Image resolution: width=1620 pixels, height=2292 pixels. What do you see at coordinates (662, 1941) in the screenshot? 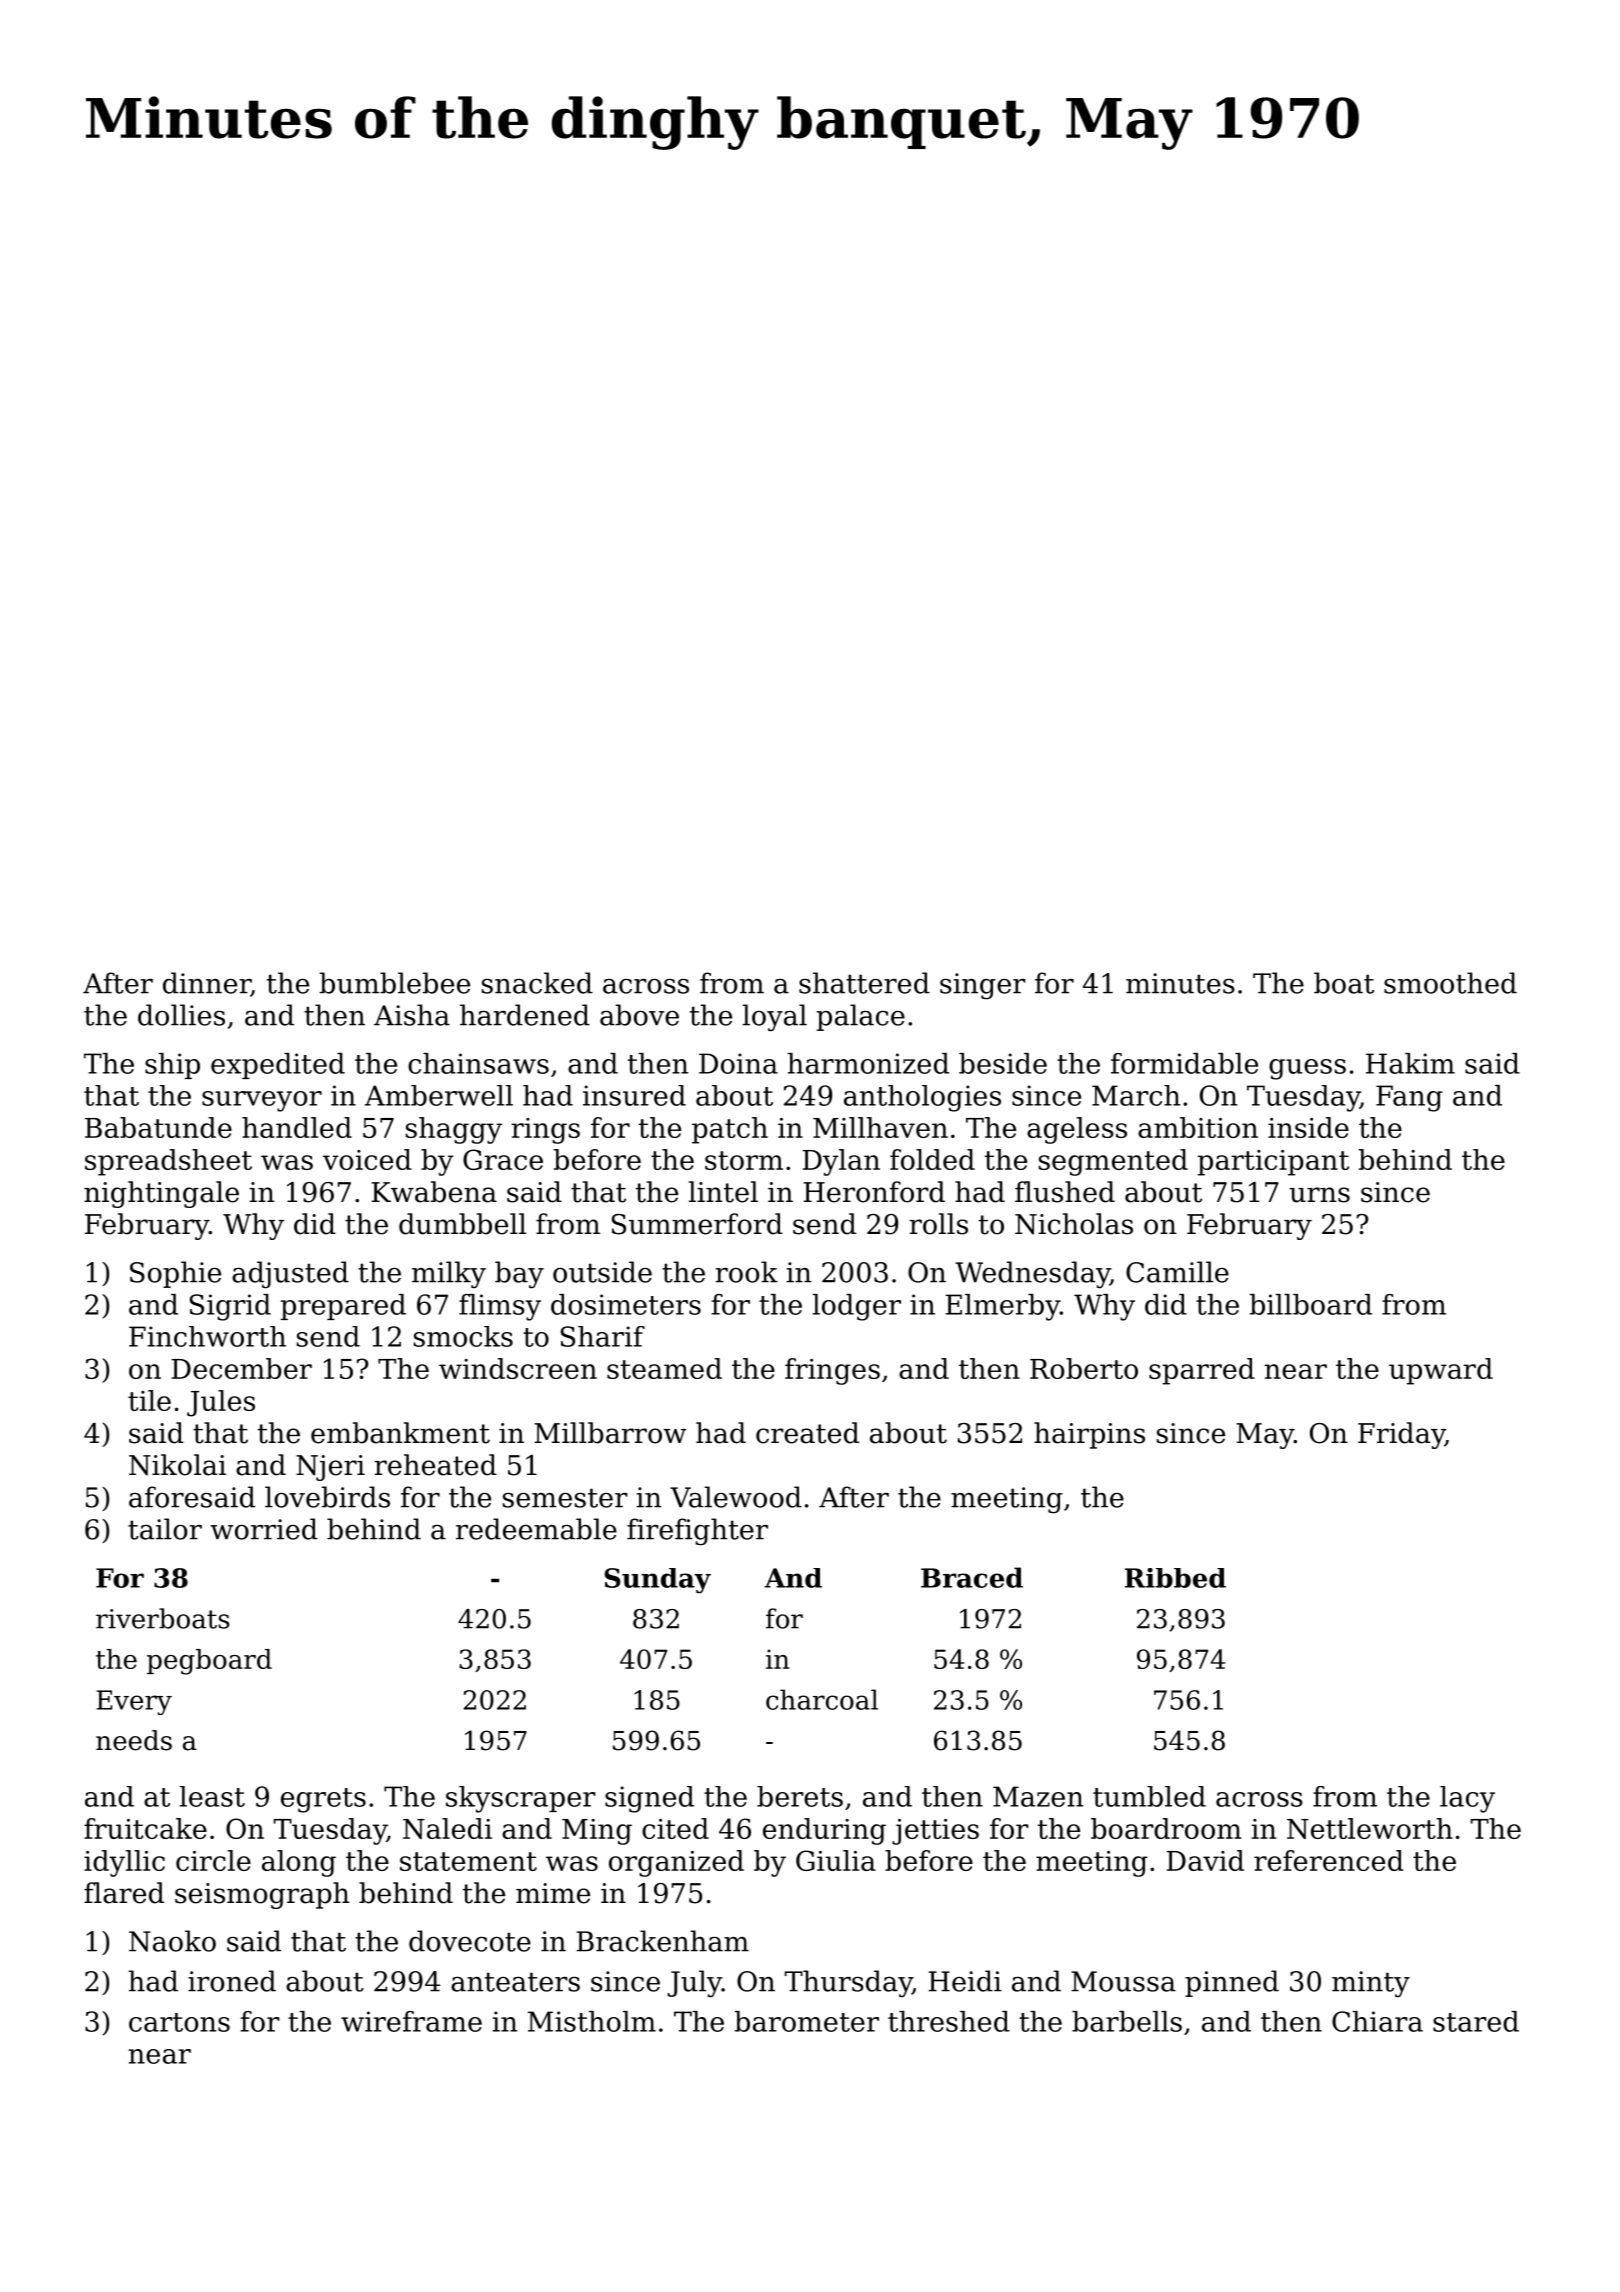
I see `Brackenham` at bounding box center [662, 1941].
